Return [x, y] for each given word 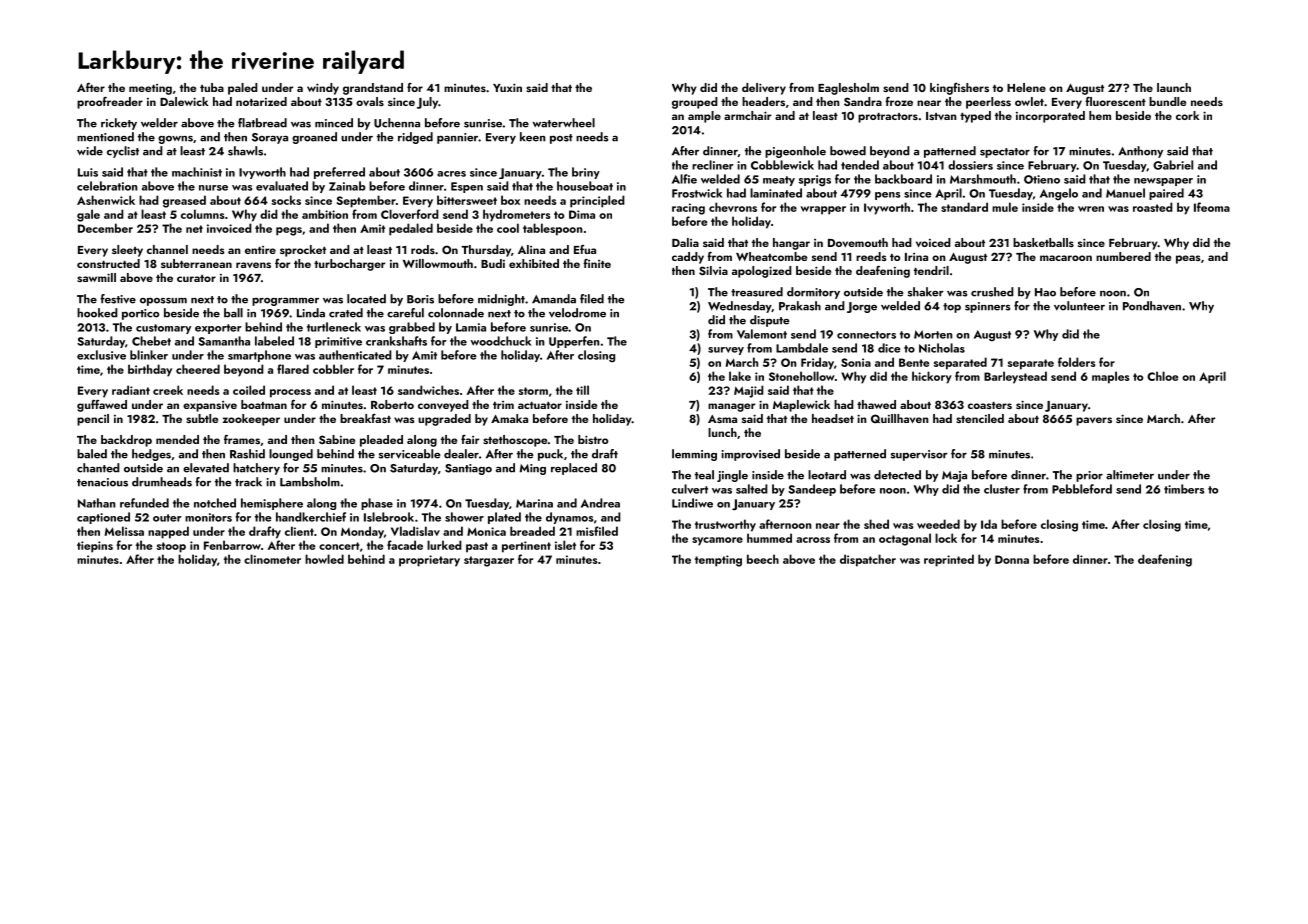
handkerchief [311, 517]
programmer [285, 301]
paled [243, 89]
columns [202, 214]
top [952, 308]
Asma [722, 419]
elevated [206, 468]
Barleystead [1015, 377]
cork [1188, 115]
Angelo [1059, 194]
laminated [776, 193]
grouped [695, 103]
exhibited [534, 263]
